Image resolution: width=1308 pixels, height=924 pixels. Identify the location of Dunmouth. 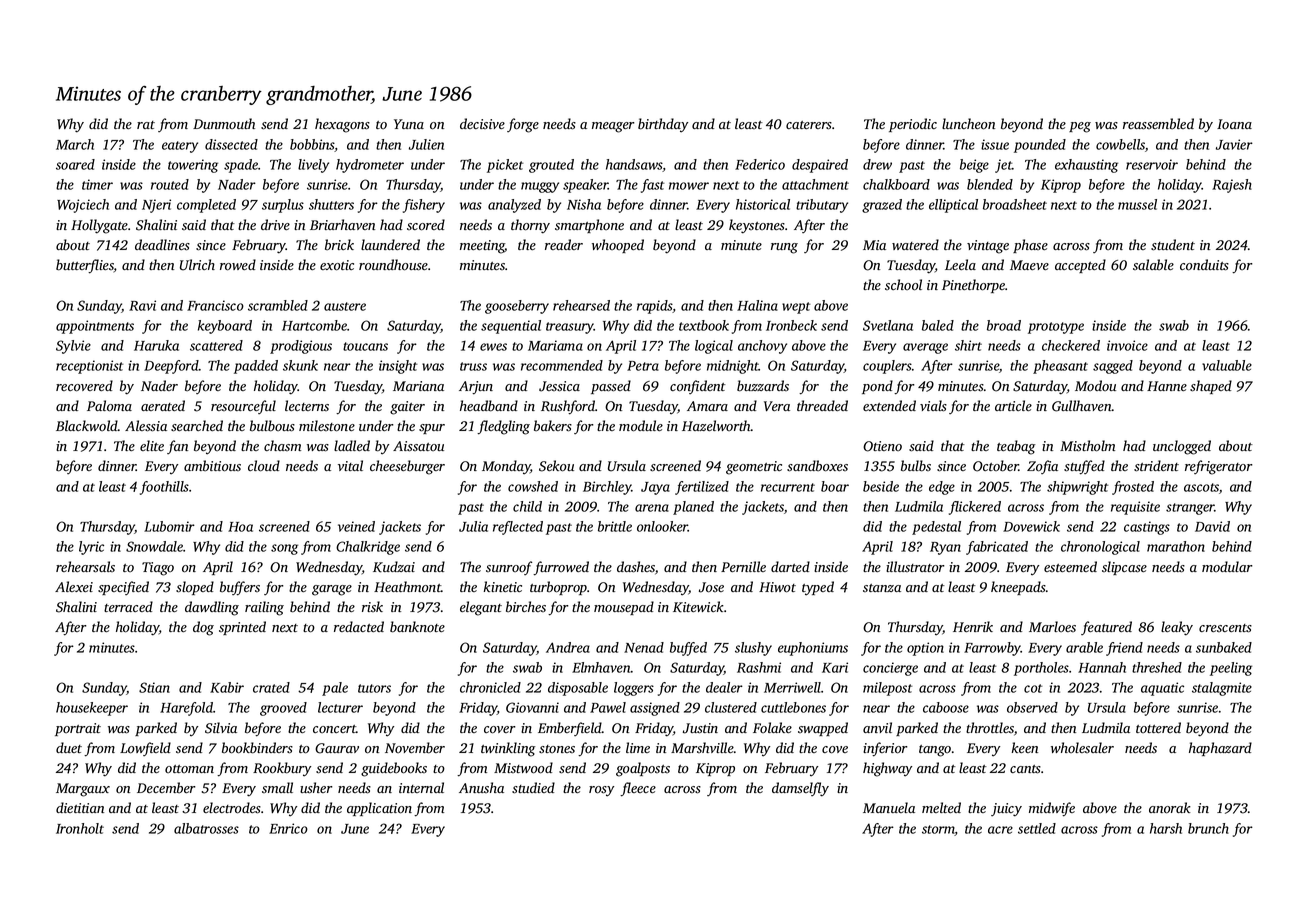
(224, 123).
